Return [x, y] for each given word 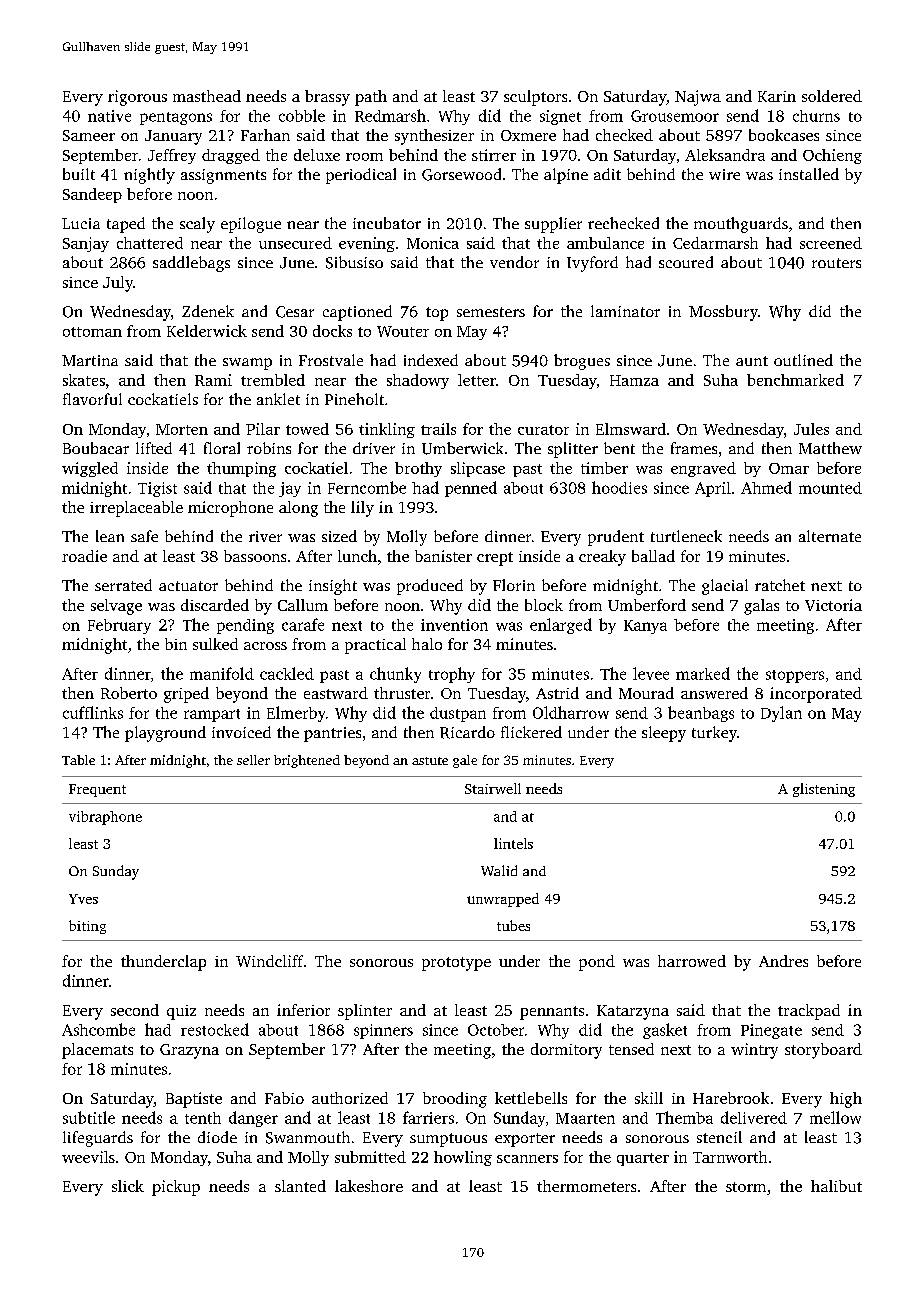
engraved [703, 469]
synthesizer [434, 137]
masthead [207, 96]
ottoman [92, 332]
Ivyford [592, 264]
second [135, 1010]
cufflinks [93, 712]
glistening [824, 790]
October [496, 1030]
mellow [835, 1117]
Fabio [284, 1098]
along [298, 509]
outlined [803, 360]
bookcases [784, 135]
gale [465, 761]
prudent [616, 538]
